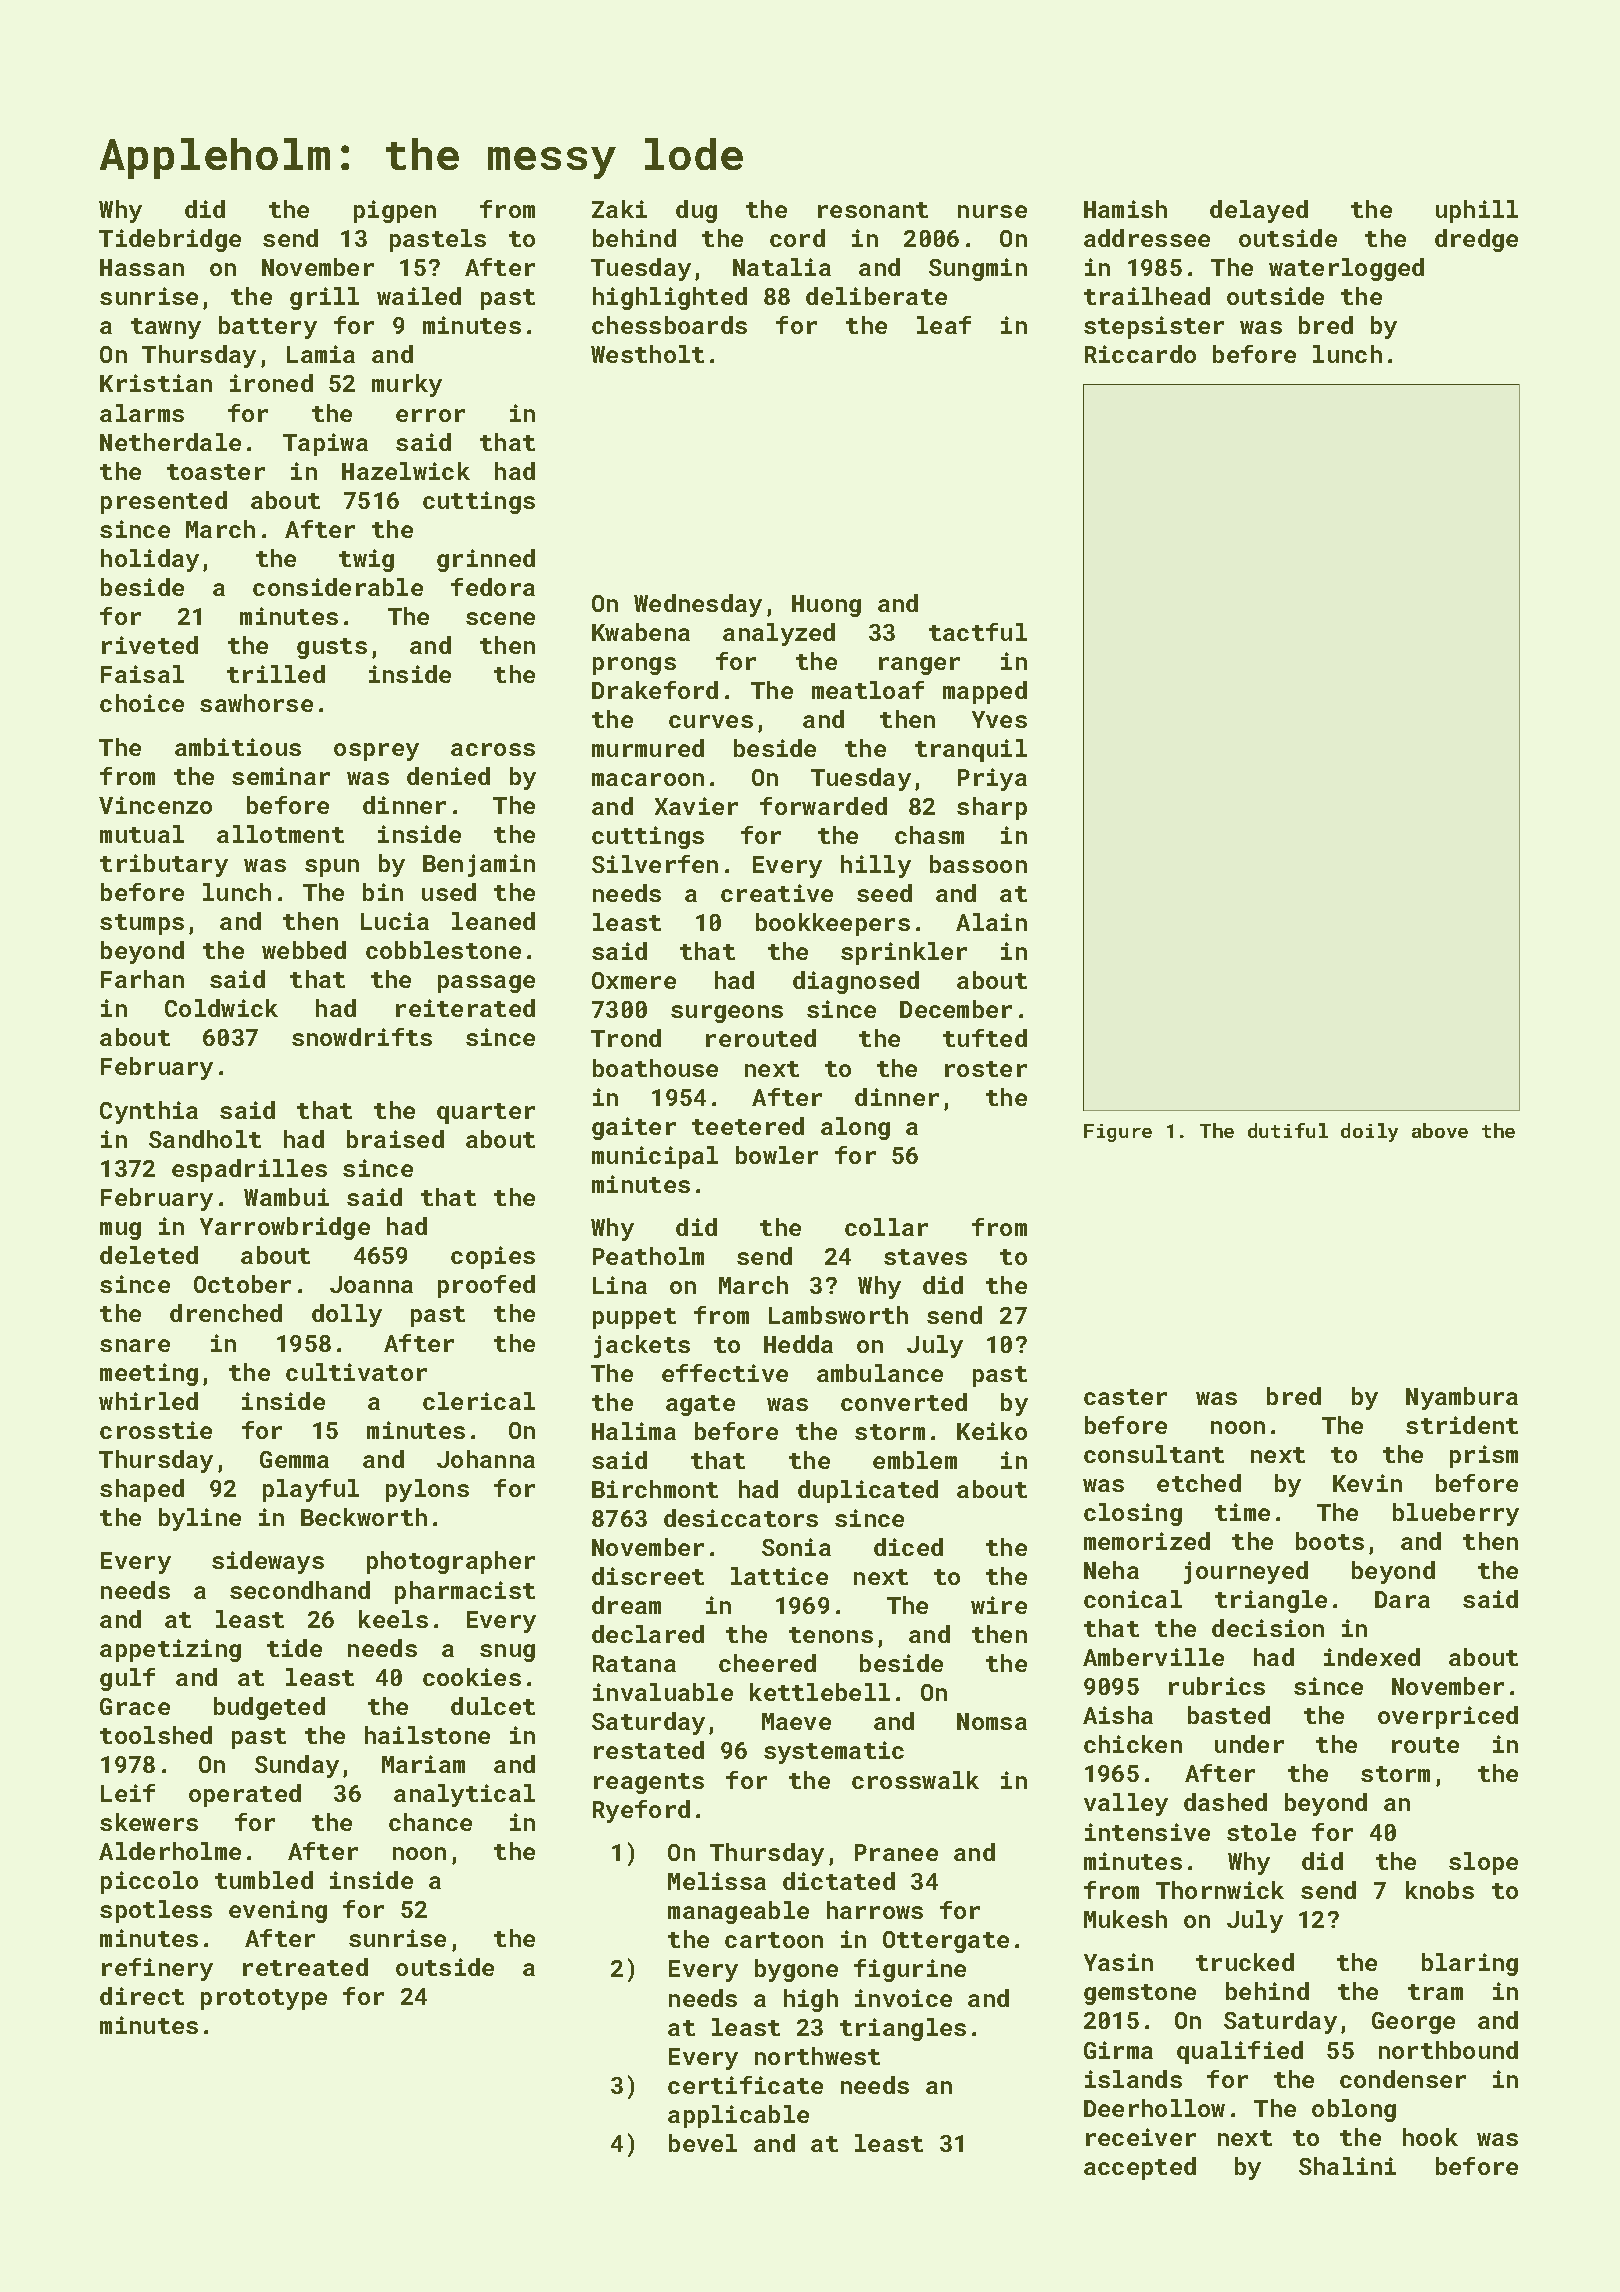  What do you see at coordinates (826, 606) in the document?
I see `Huong` at bounding box center [826, 606].
